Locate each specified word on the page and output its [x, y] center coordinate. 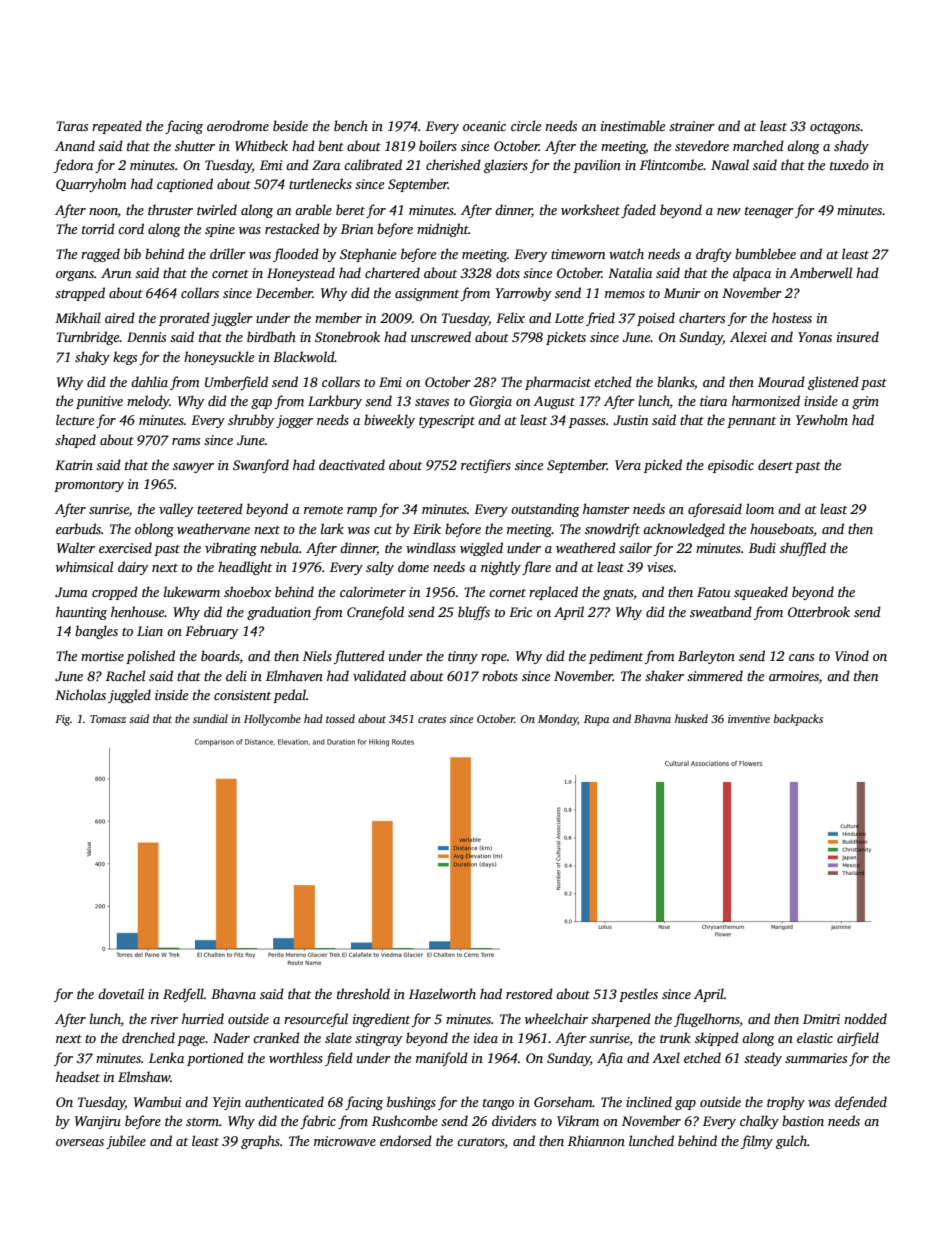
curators [481, 1142]
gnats [618, 594]
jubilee [126, 1142]
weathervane [213, 528]
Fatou [713, 592]
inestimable [633, 125]
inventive [749, 719]
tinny [463, 657]
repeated [117, 127]
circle [526, 125]
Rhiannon [596, 1140]
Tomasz [108, 719]
